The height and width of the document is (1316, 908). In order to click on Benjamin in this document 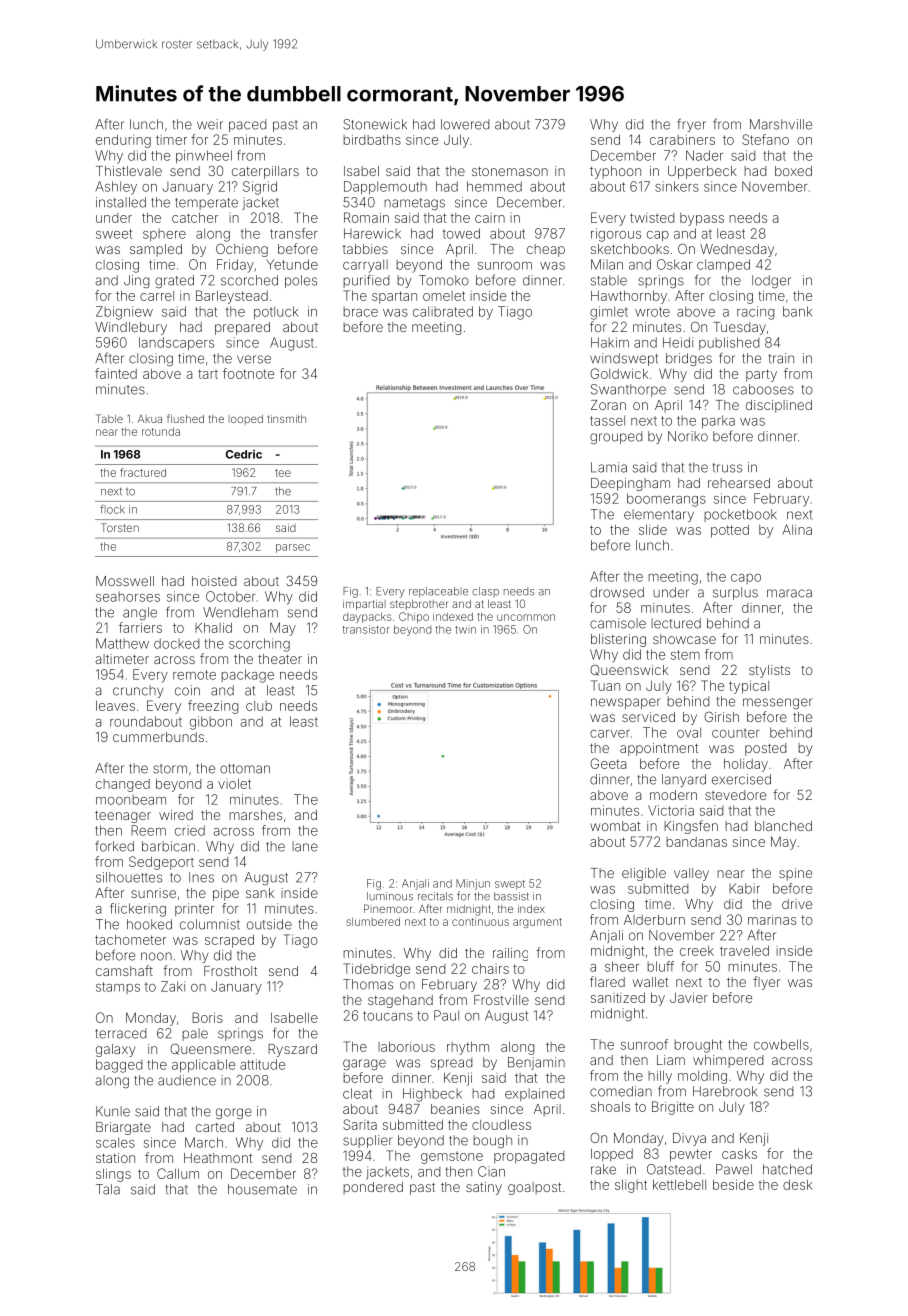, I will do `click(536, 1063)`.
